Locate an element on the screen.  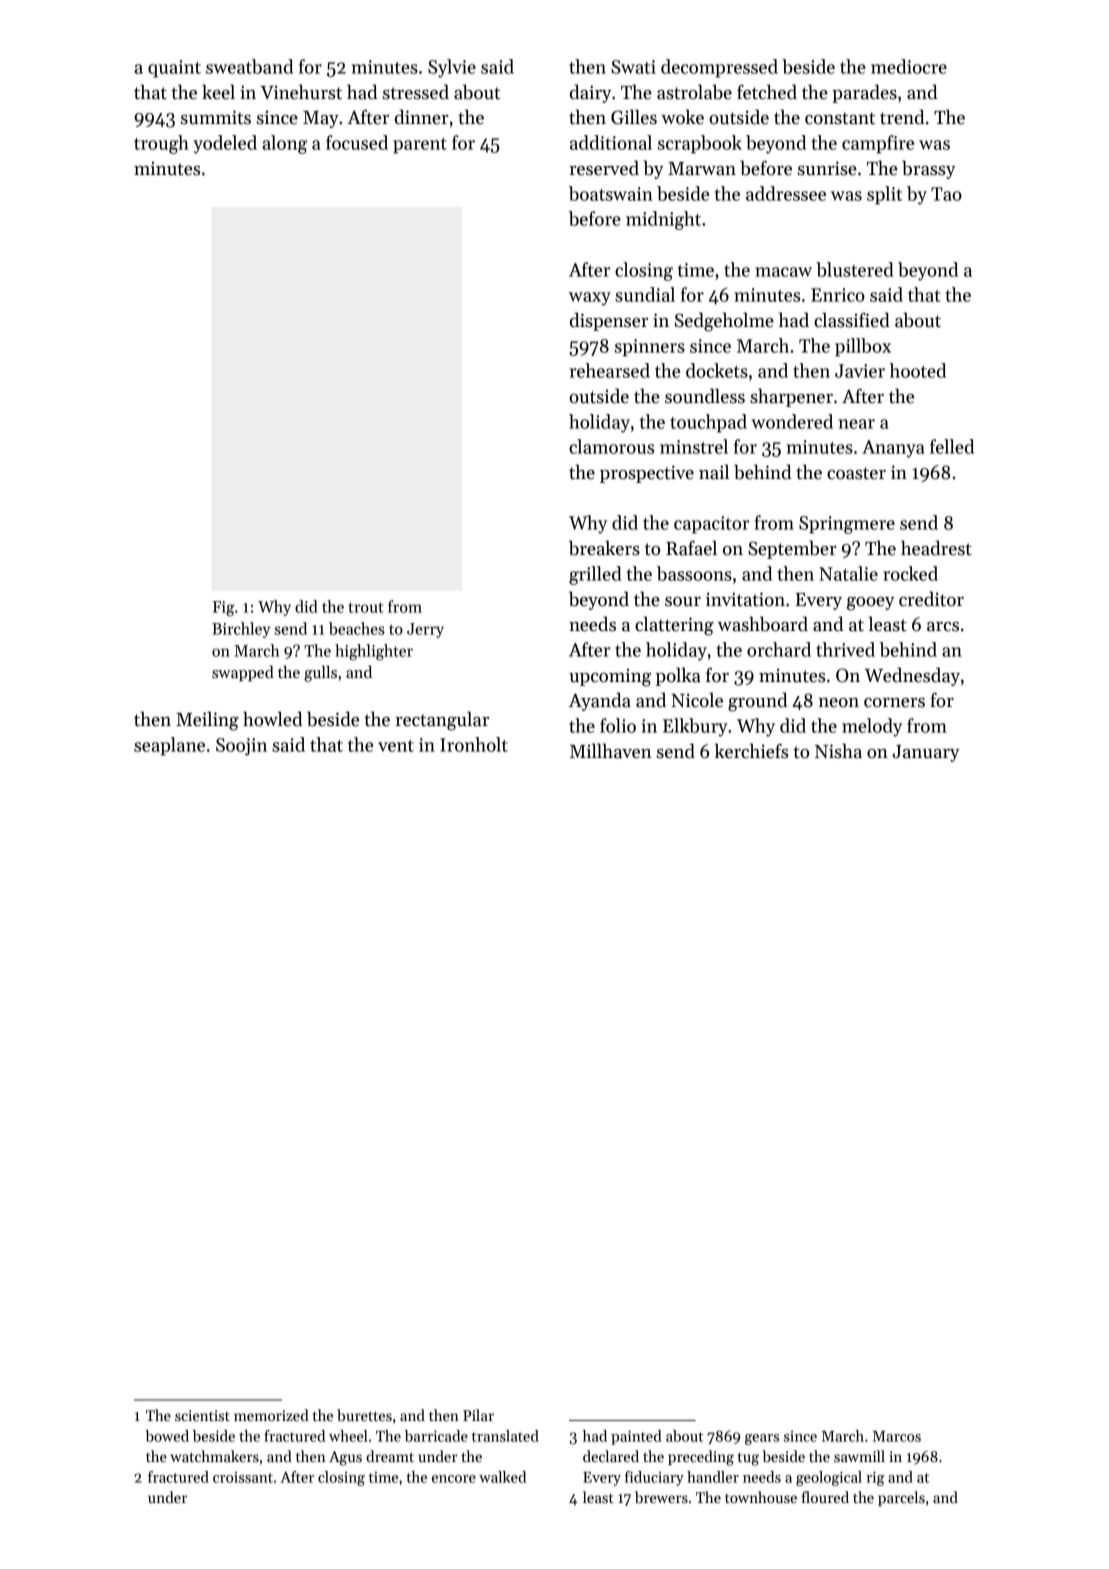
thrived is located at coordinates (845, 649).
